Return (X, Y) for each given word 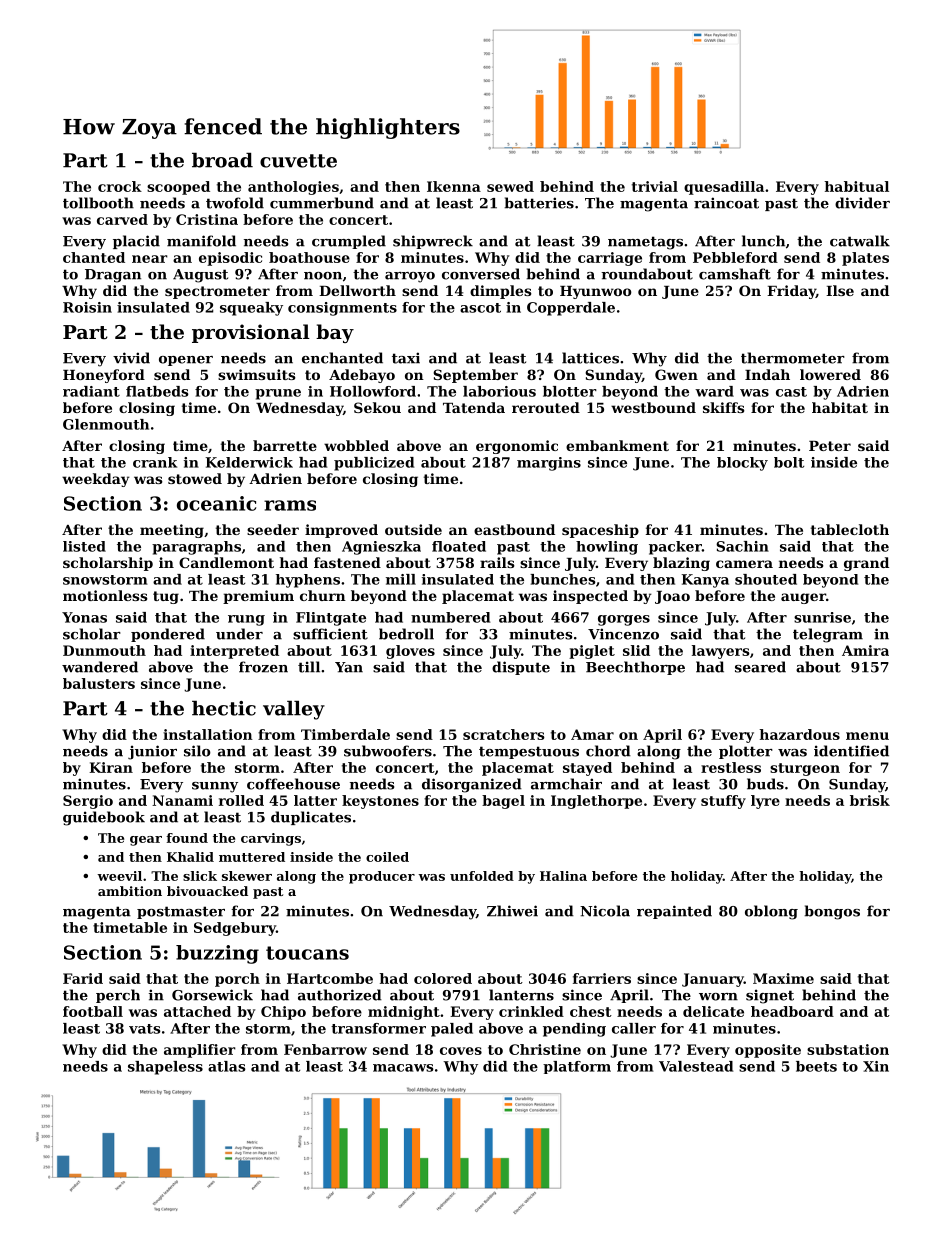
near (150, 259)
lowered (830, 374)
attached (197, 1011)
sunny (215, 787)
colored (443, 978)
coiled (387, 857)
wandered (100, 667)
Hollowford (373, 391)
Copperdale (571, 309)
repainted (674, 912)
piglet (592, 652)
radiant (91, 391)
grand (866, 564)
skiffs (724, 407)
